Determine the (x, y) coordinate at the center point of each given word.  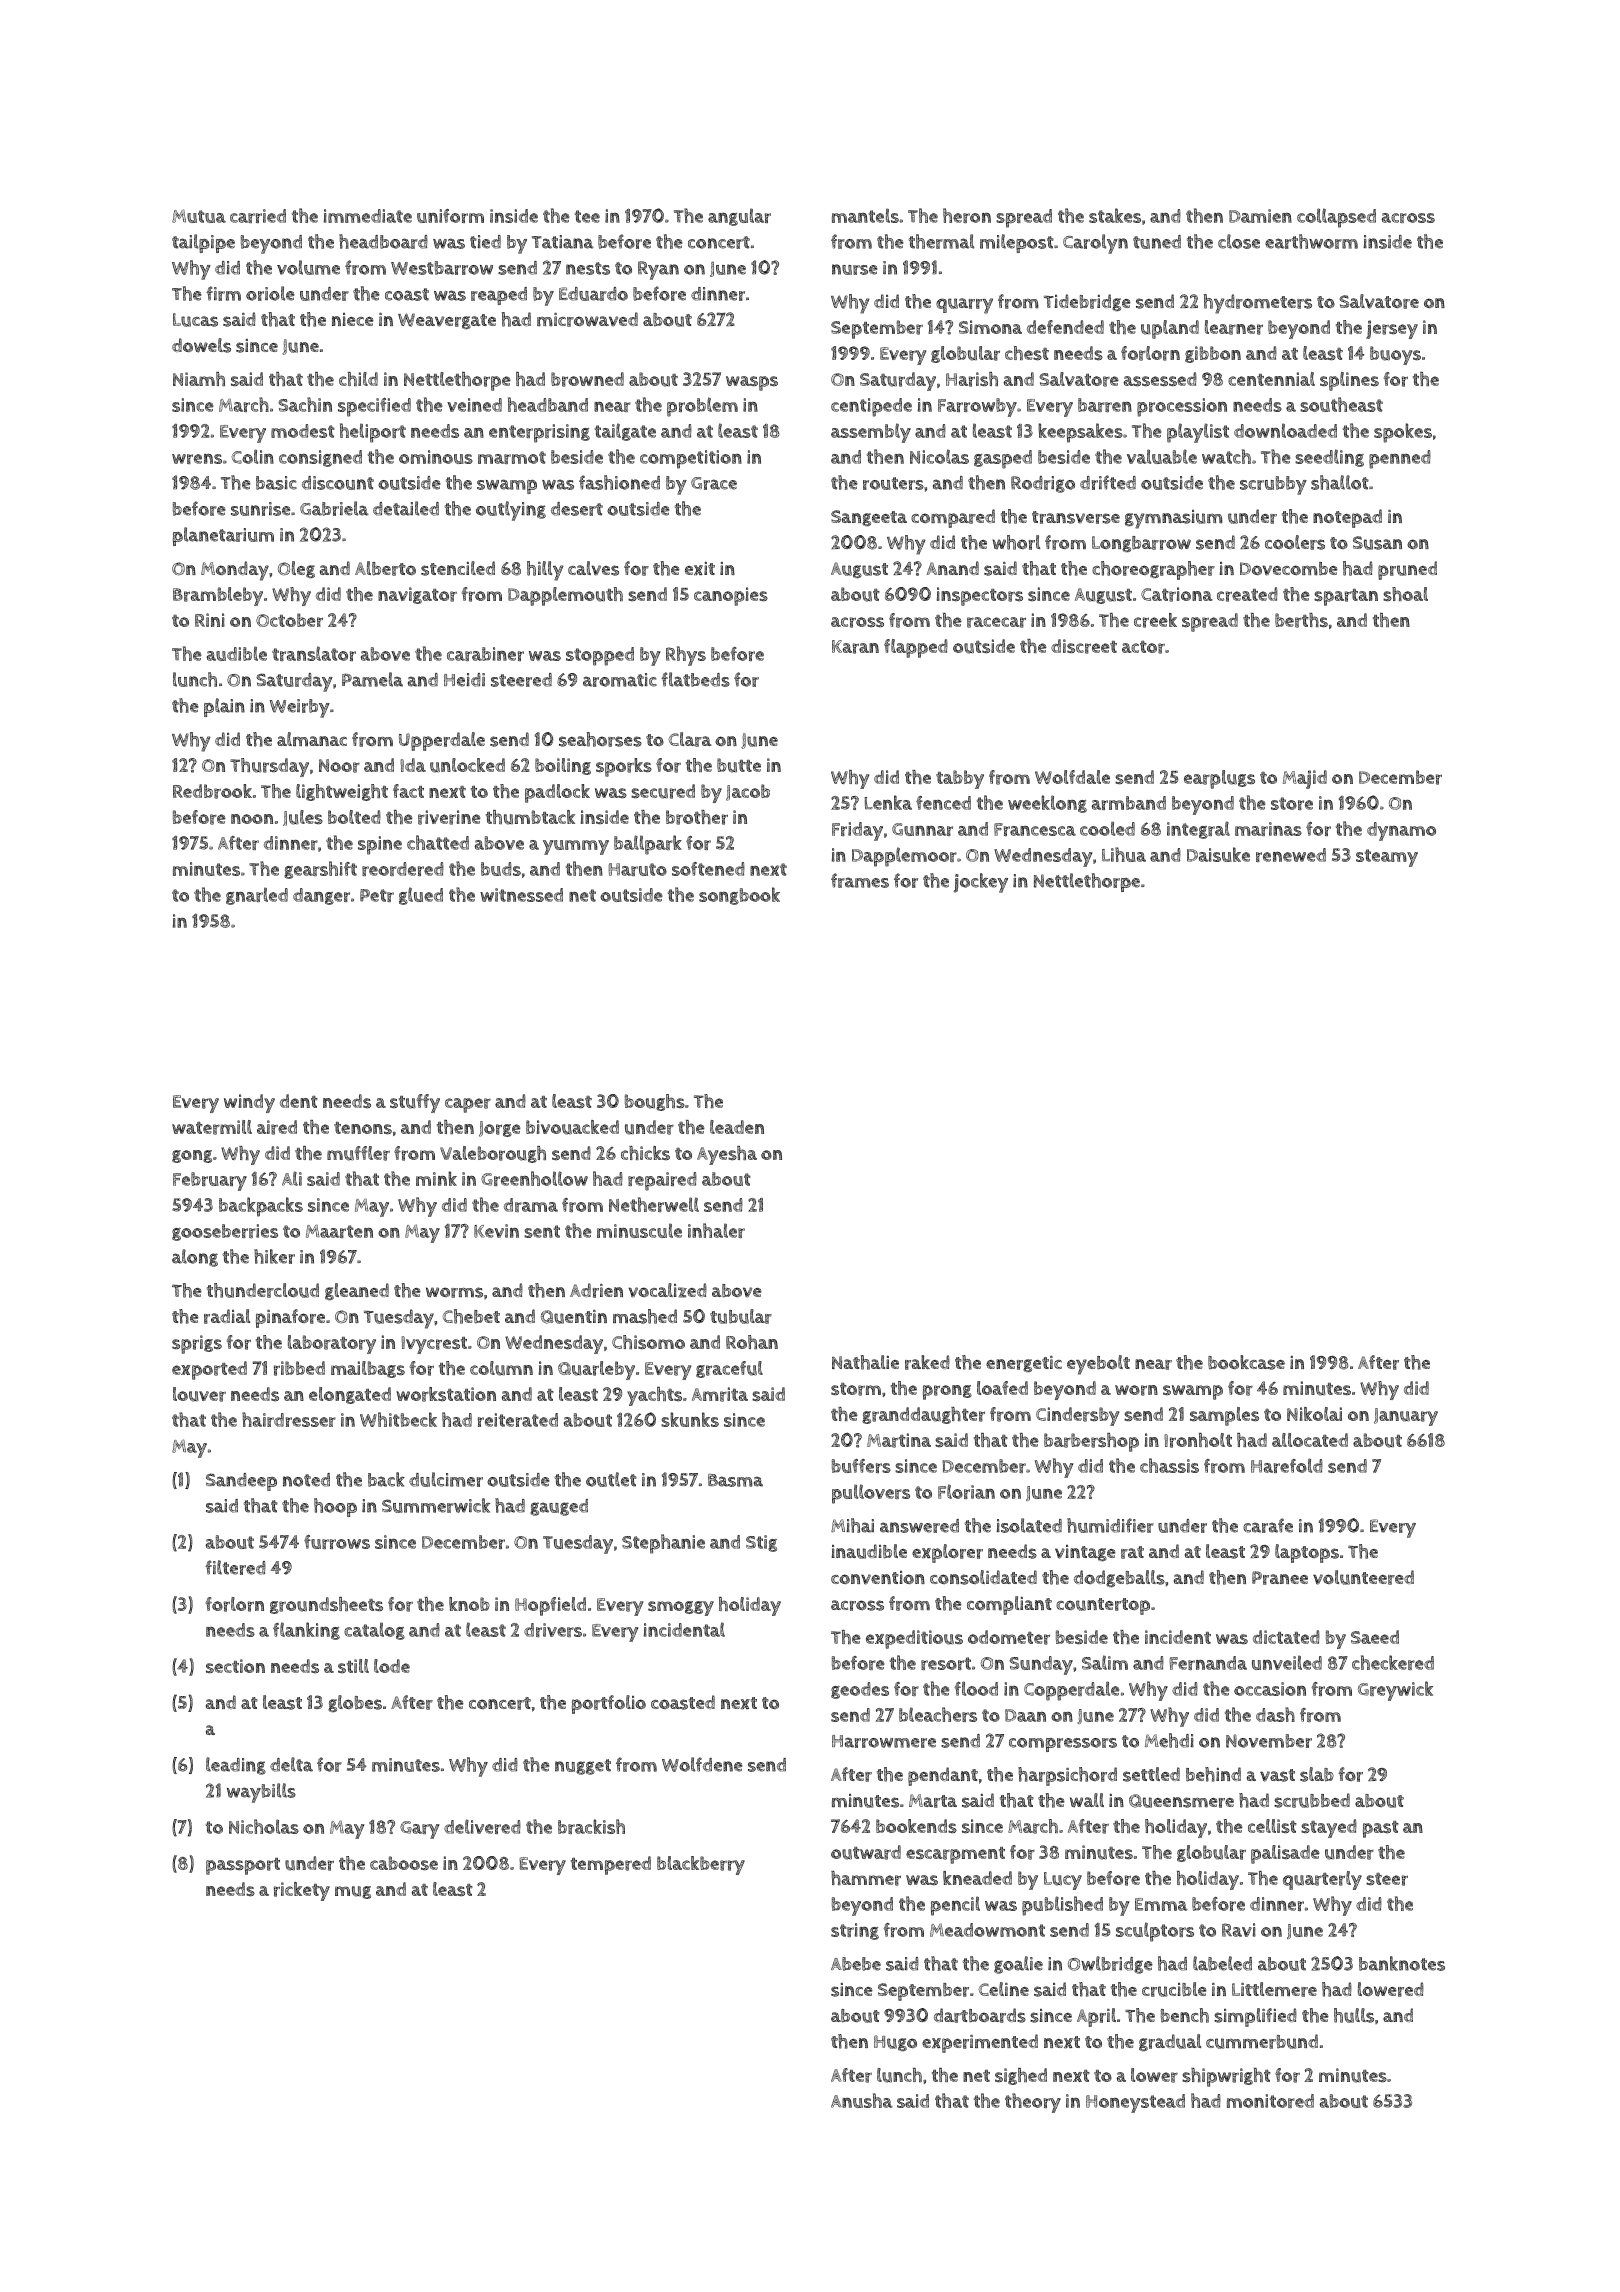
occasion (1270, 1689)
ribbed (299, 1368)
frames (860, 880)
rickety (302, 1891)
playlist (1198, 433)
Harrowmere (884, 1741)
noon (252, 819)
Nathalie (865, 1362)
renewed (1291, 855)
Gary (420, 1830)
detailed (406, 508)
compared (953, 518)
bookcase (1246, 1362)
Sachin (305, 404)
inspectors (980, 596)
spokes (1403, 433)
